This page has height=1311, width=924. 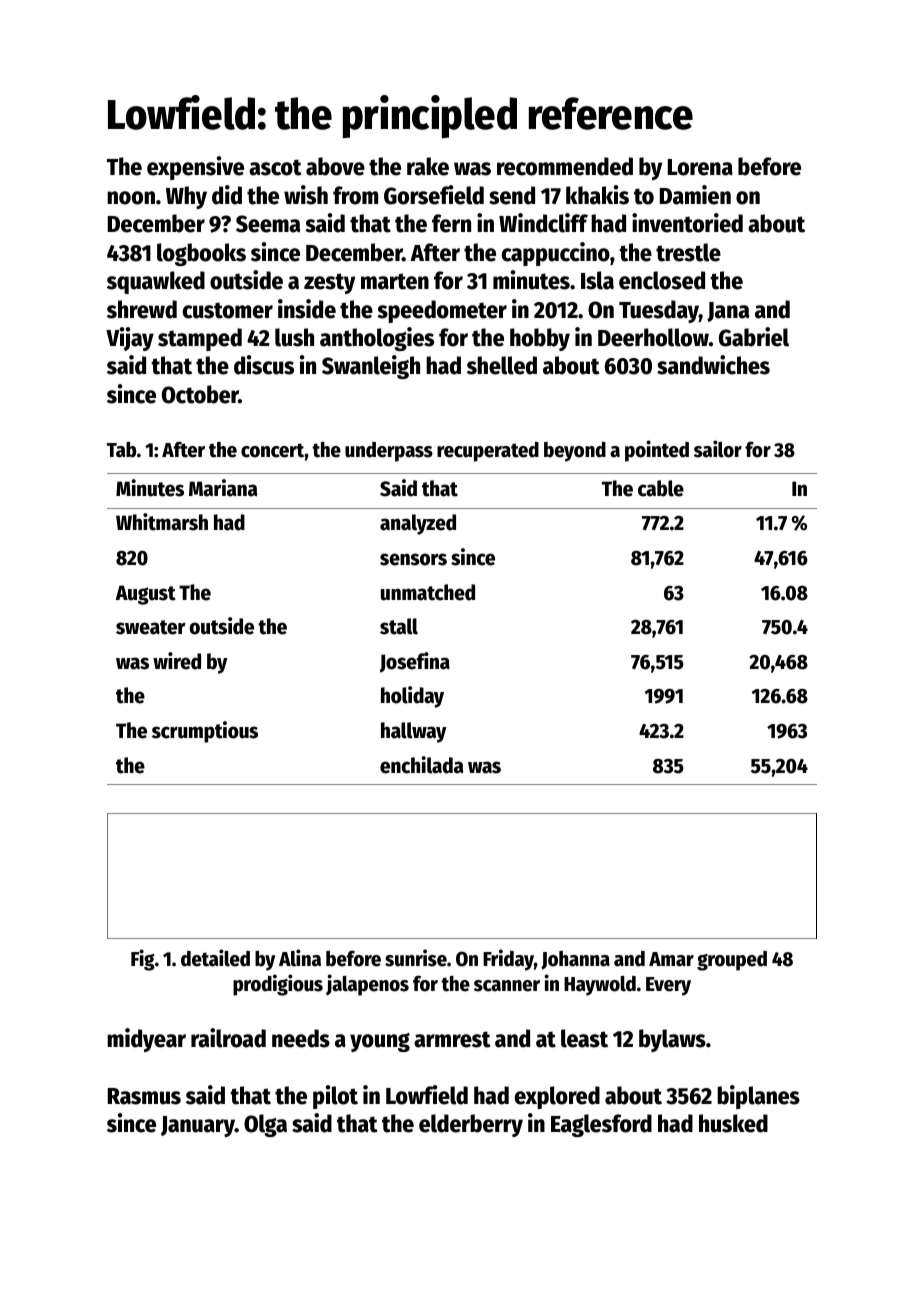 What do you see at coordinates (223, 488) in the page?
I see `Mariana` at bounding box center [223, 488].
